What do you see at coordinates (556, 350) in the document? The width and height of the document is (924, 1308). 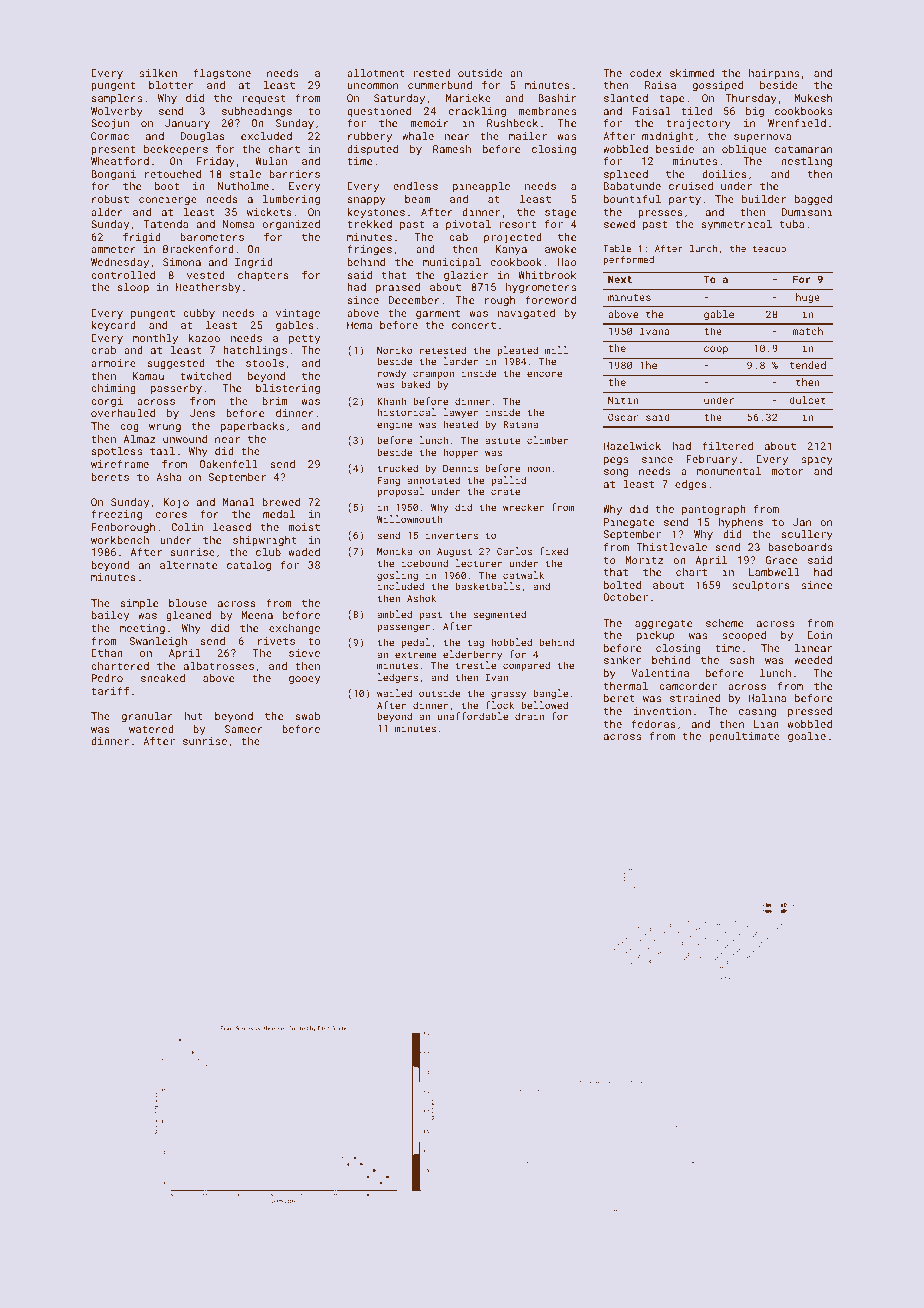 I see `mill` at bounding box center [556, 350].
